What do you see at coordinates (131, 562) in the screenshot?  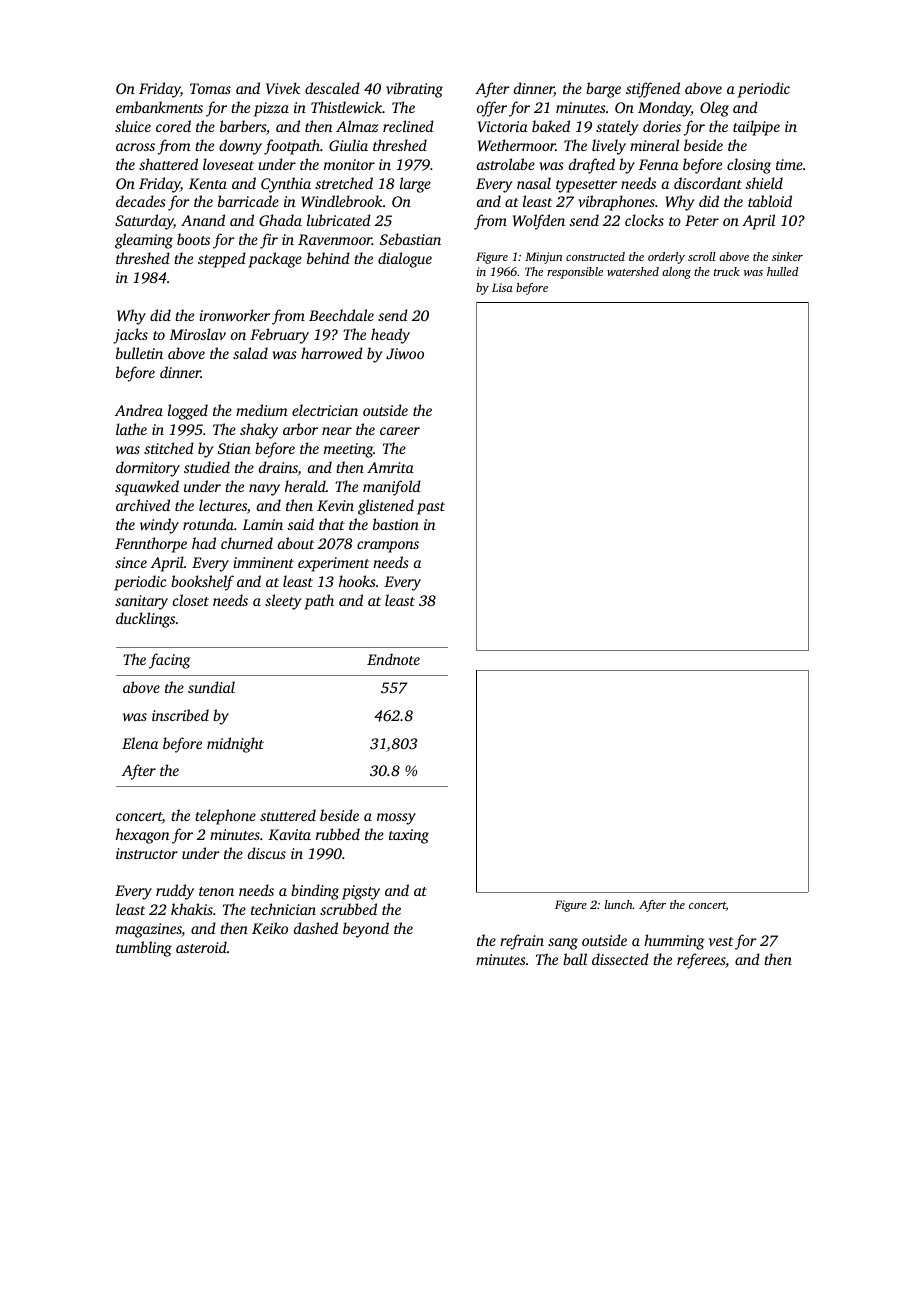 I see `since` at bounding box center [131, 562].
